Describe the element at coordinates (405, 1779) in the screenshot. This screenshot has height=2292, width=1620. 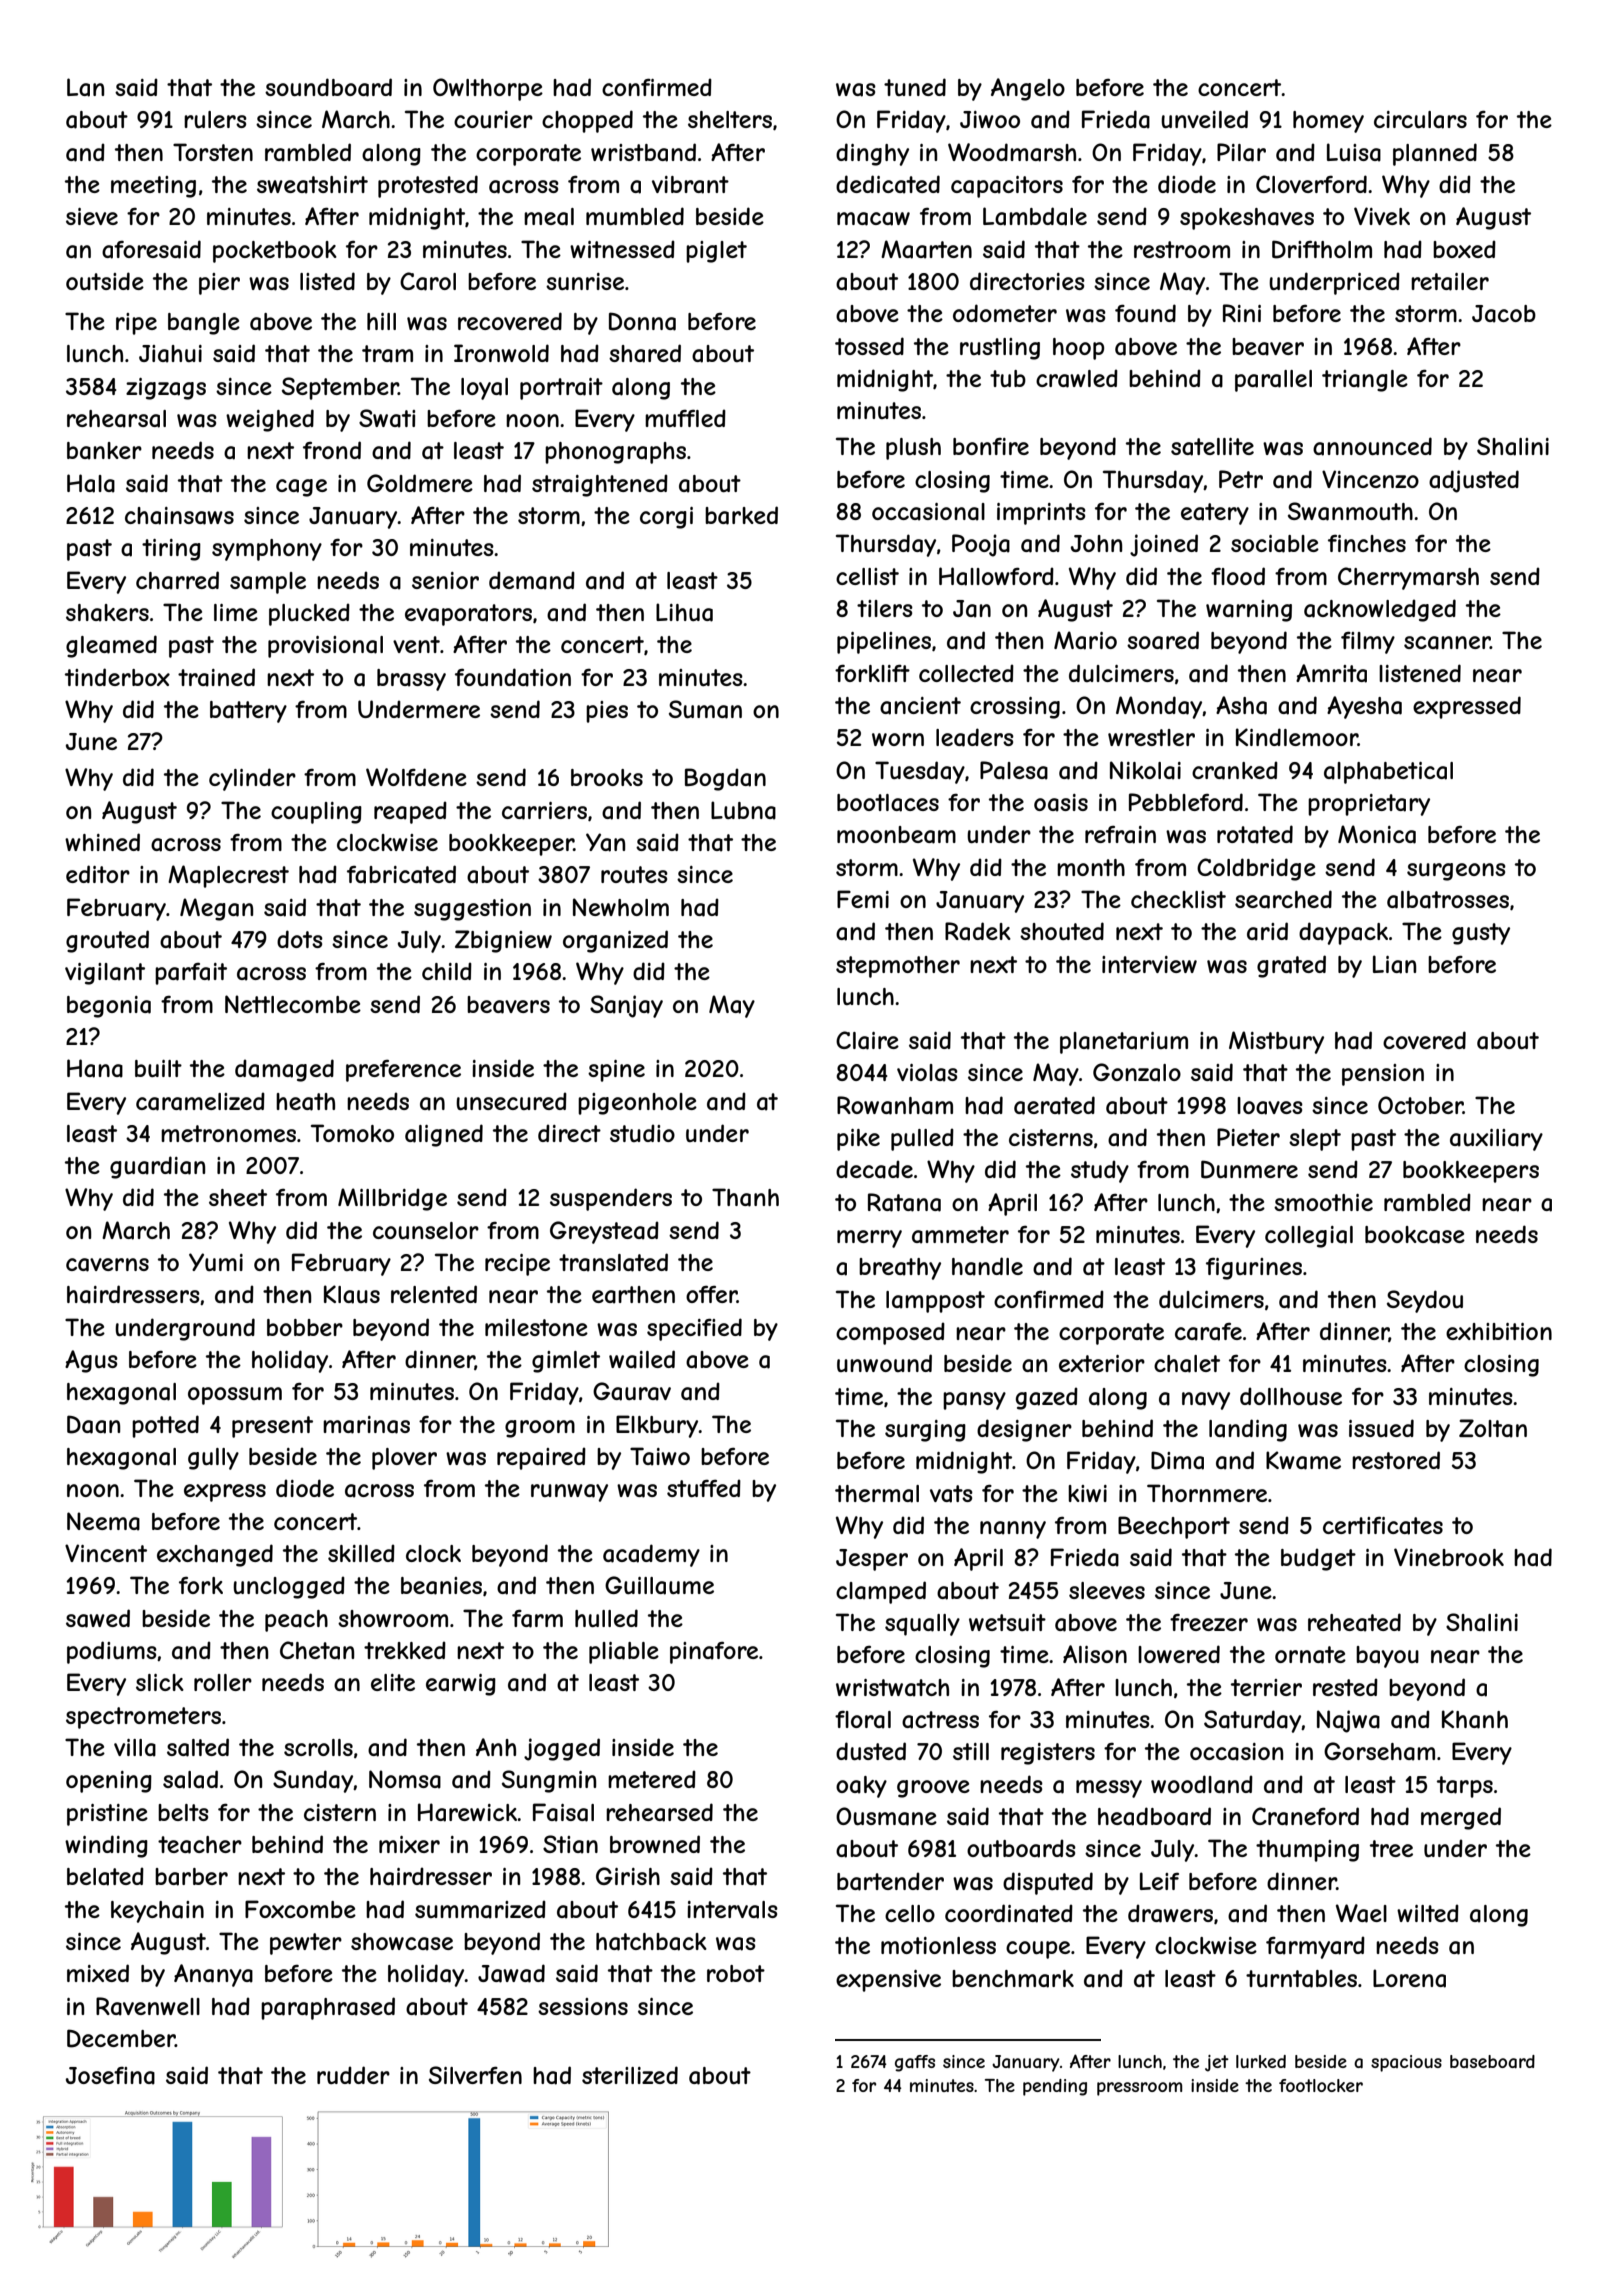
I see `Nomsa` at that location.
